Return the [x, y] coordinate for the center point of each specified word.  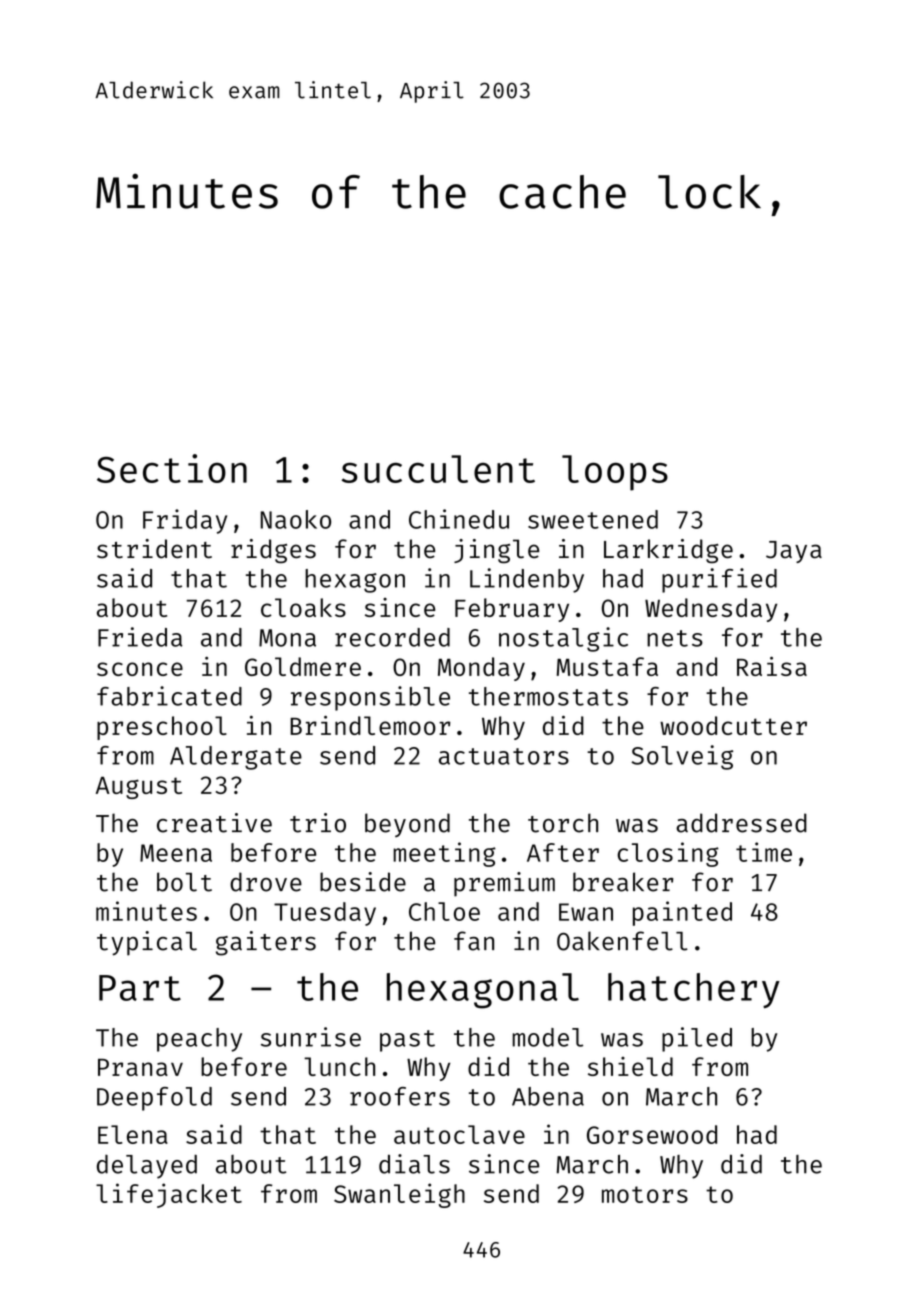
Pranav [140, 1067]
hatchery [694, 991]
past [407, 1041]
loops [615, 473]
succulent [438, 469]
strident [154, 549]
